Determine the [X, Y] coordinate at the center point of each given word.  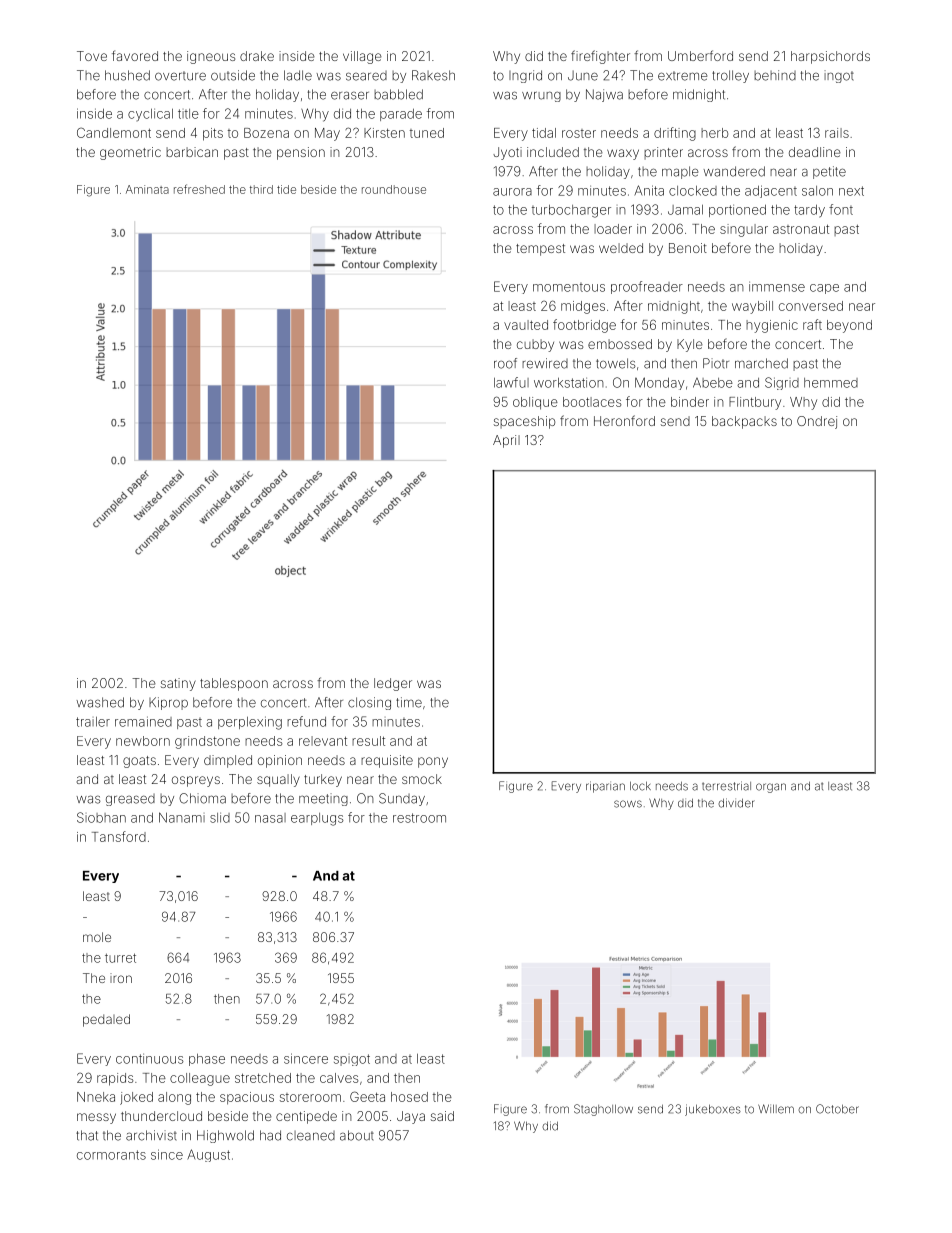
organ [771, 788]
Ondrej [817, 422]
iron [121, 978]
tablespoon [234, 684]
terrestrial [726, 786]
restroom [419, 818]
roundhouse [394, 189]
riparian [605, 787]
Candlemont [114, 132]
